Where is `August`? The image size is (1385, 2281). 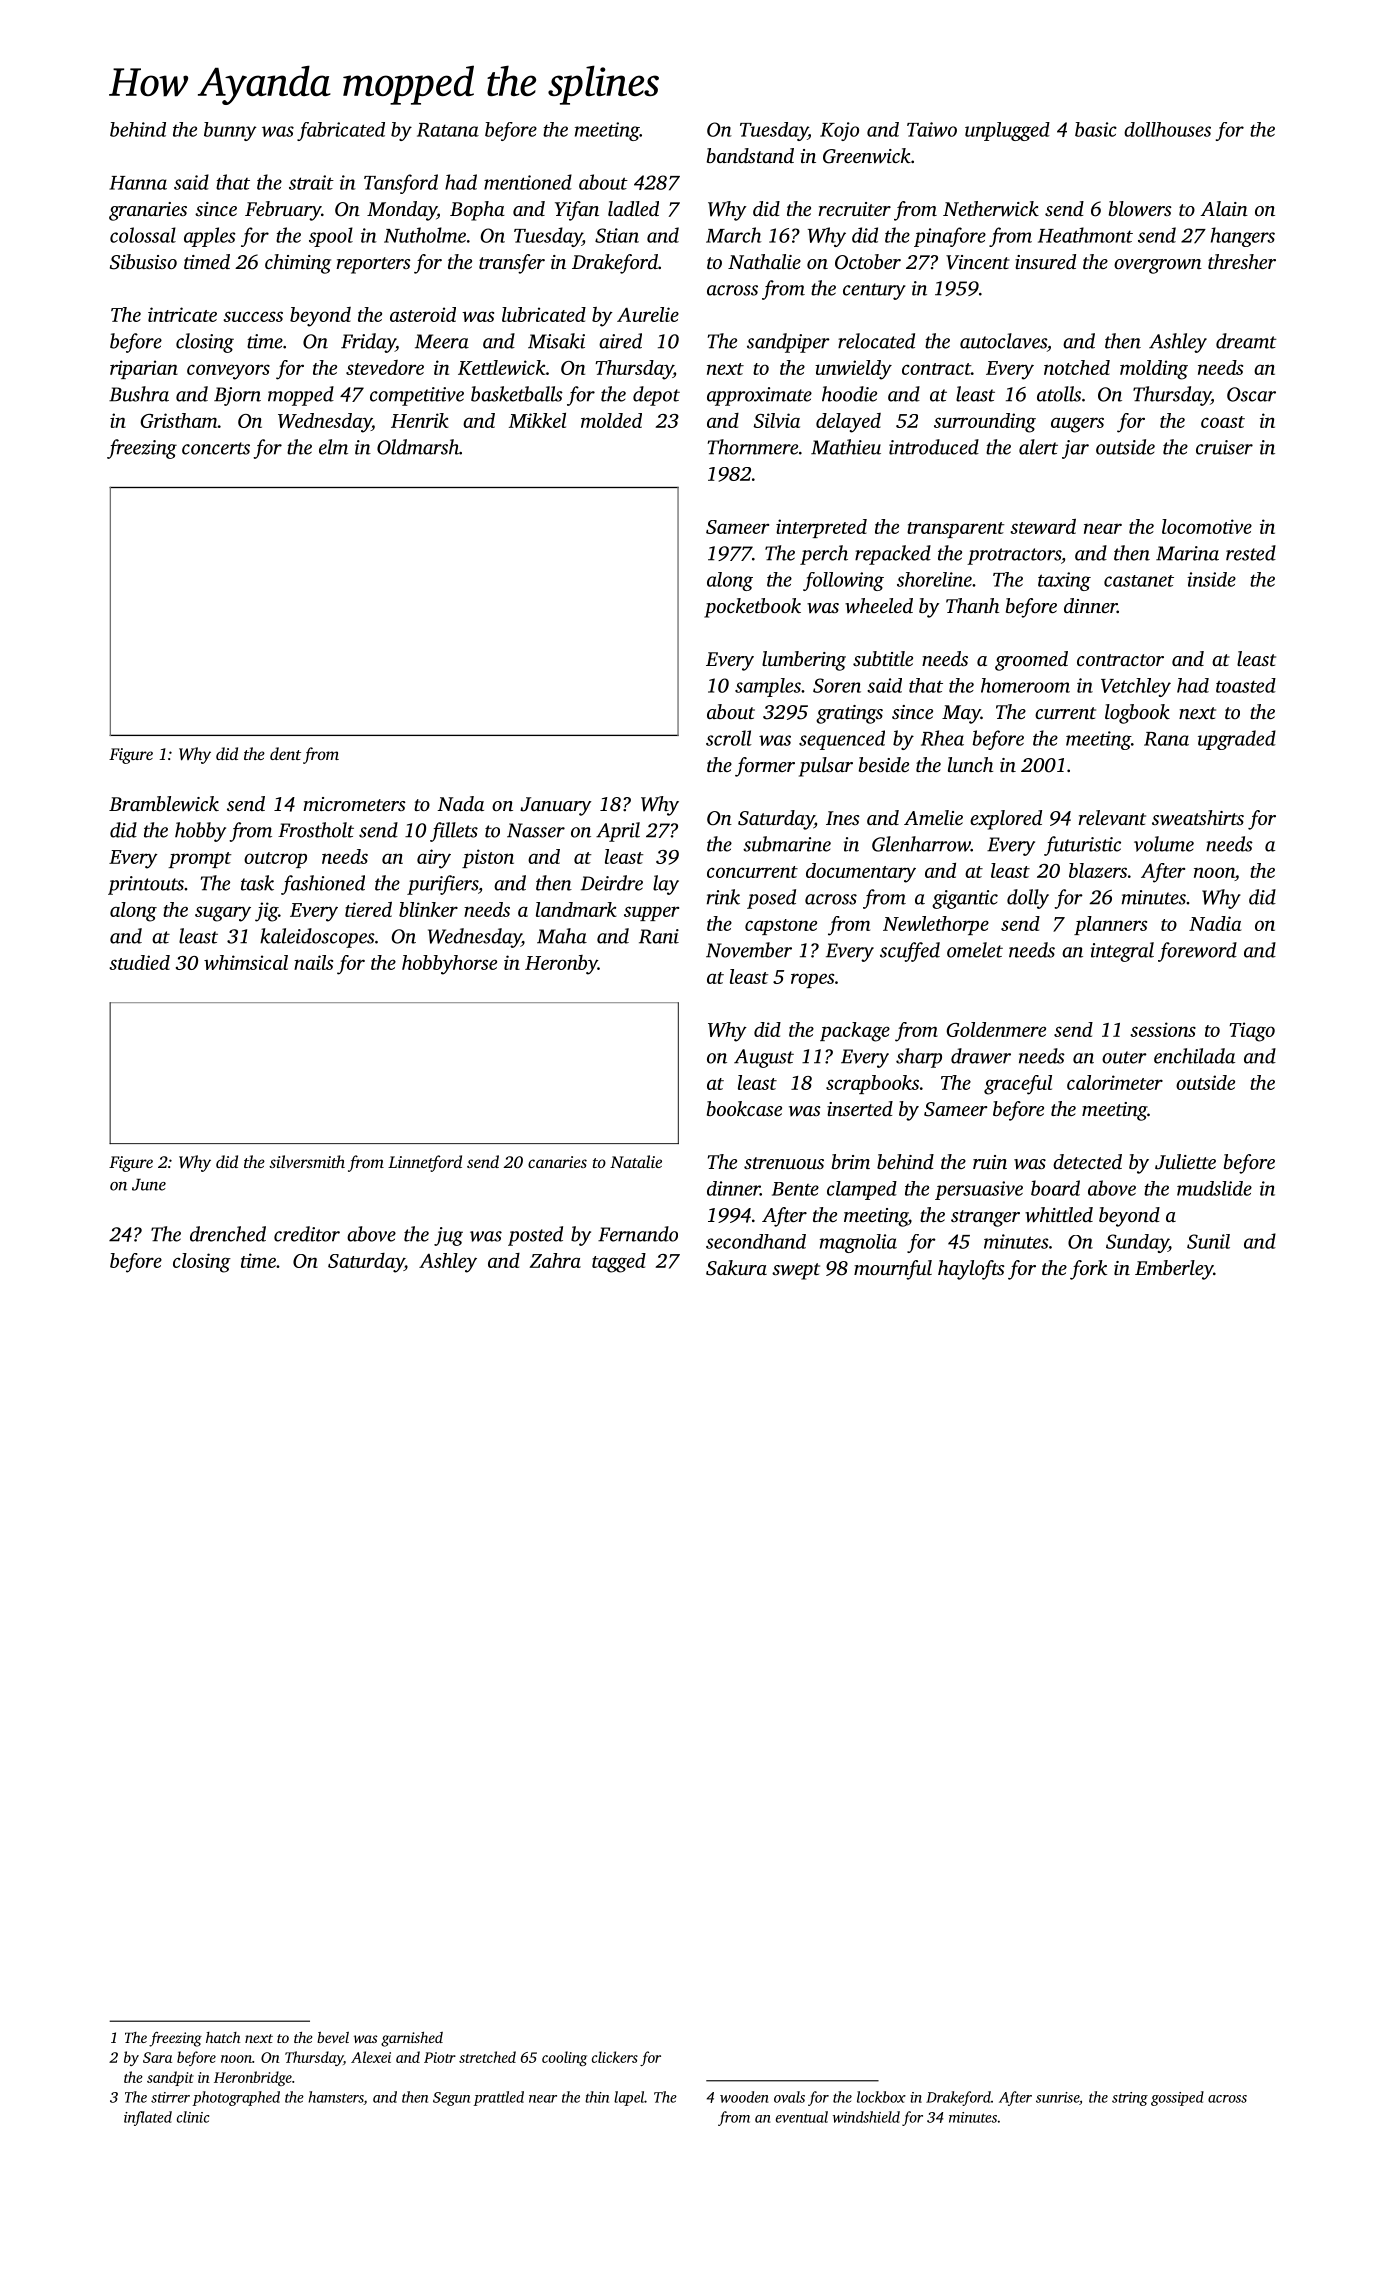
August is located at coordinates (764, 1058).
